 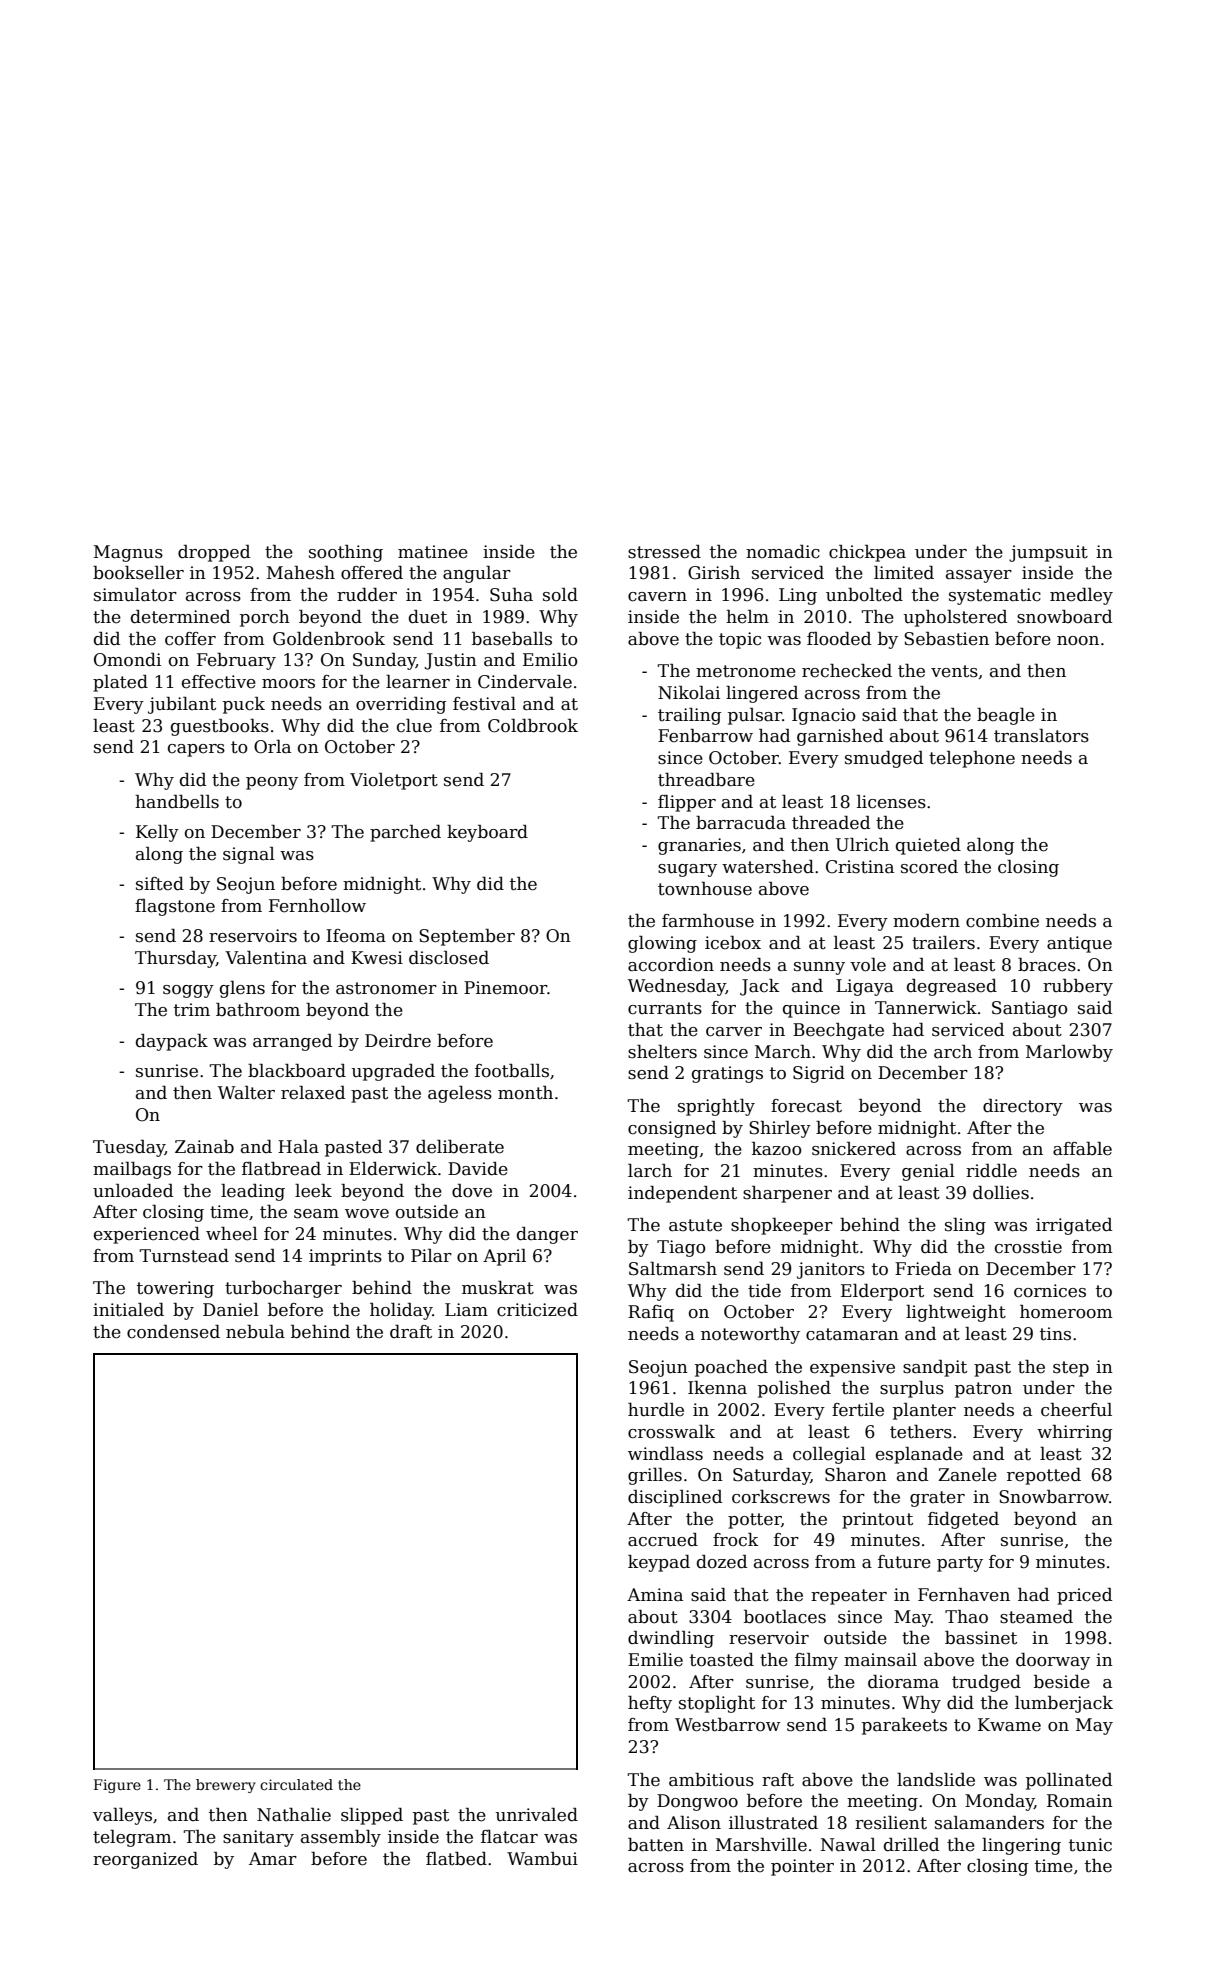 What do you see at coordinates (258, 1010) in the page?
I see `bathroom` at bounding box center [258, 1010].
